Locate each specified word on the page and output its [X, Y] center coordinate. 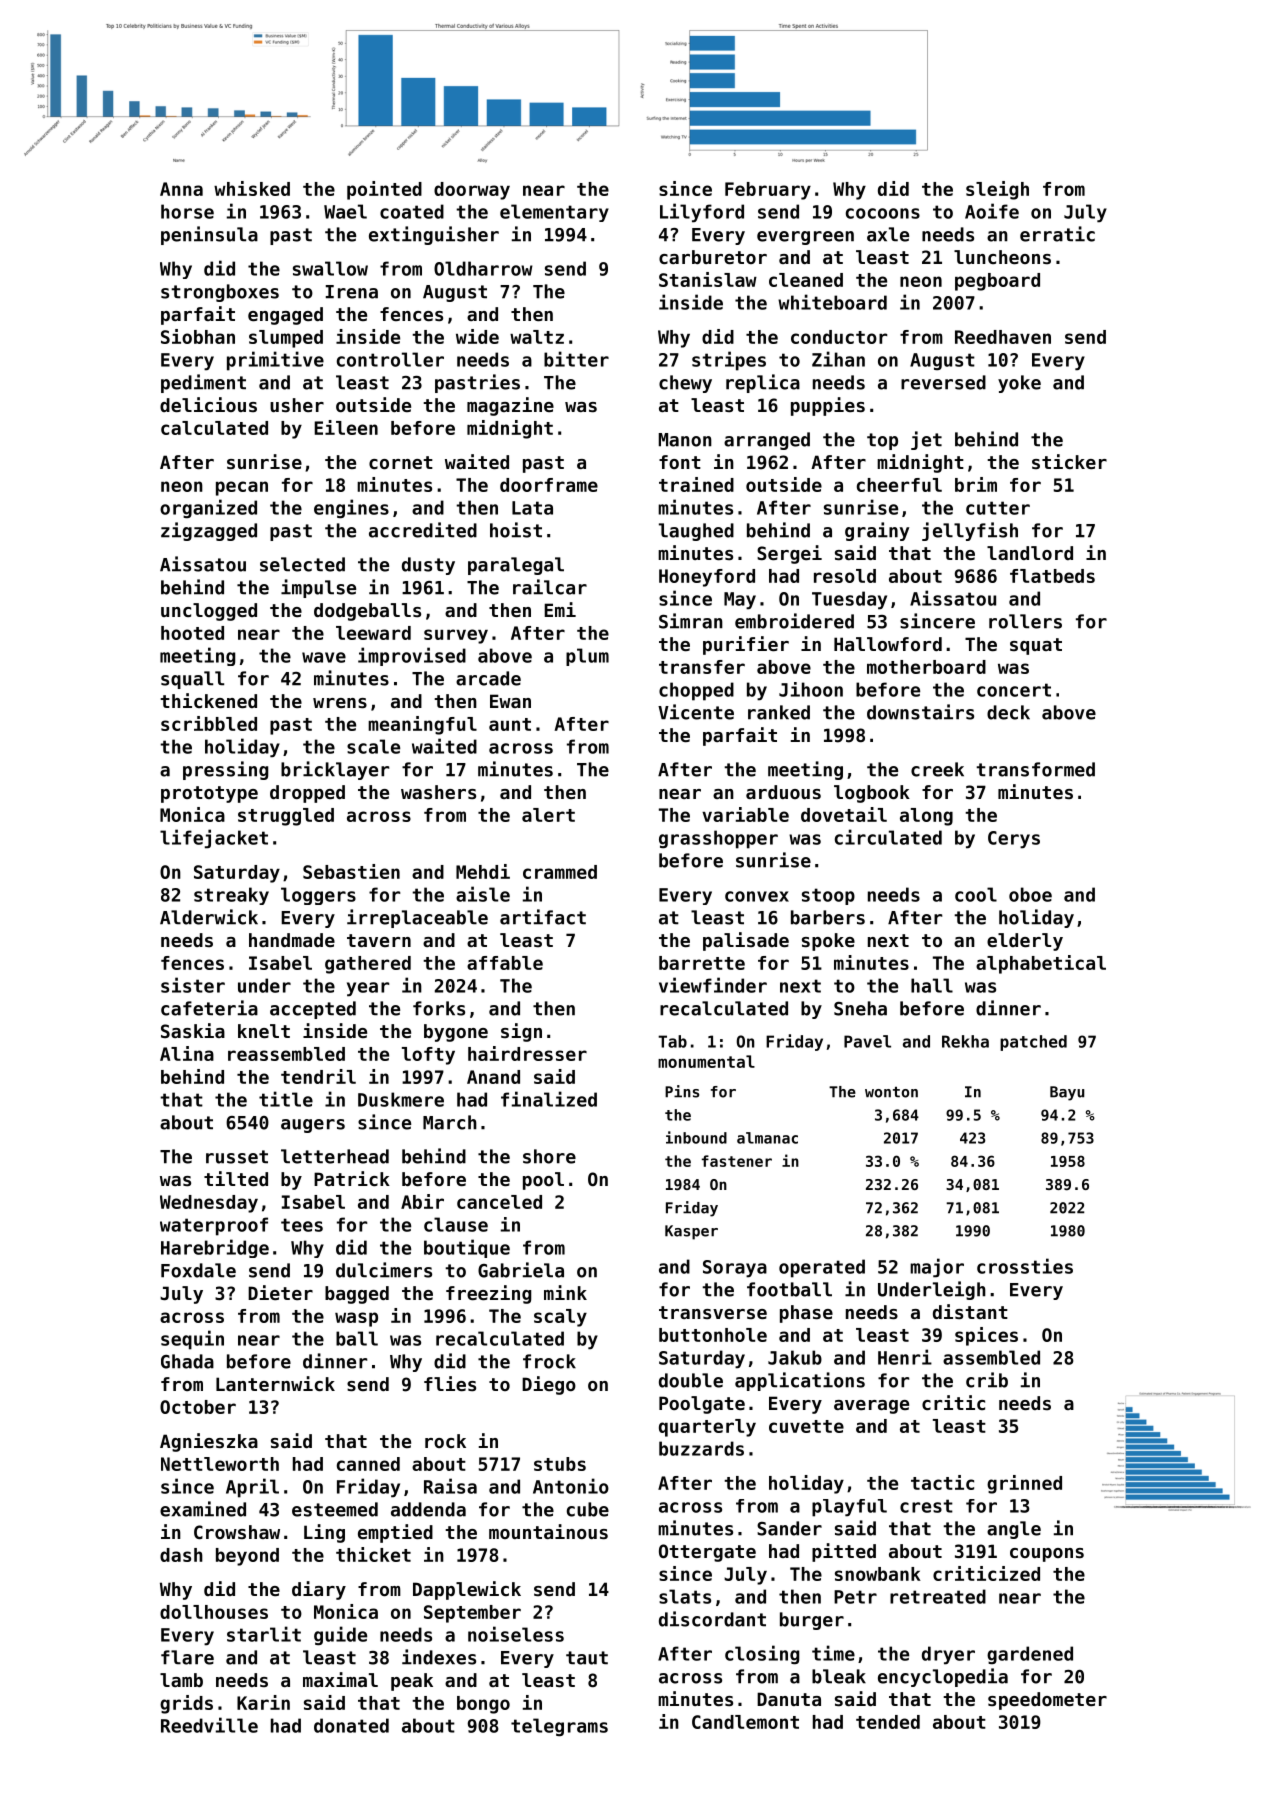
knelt [264, 1031]
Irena [352, 292]
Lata [532, 508]
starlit [264, 1634]
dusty [428, 566]
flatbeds [1052, 576]
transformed [1035, 769]
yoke [1019, 384]
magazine [510, 406]
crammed [560, 872]
